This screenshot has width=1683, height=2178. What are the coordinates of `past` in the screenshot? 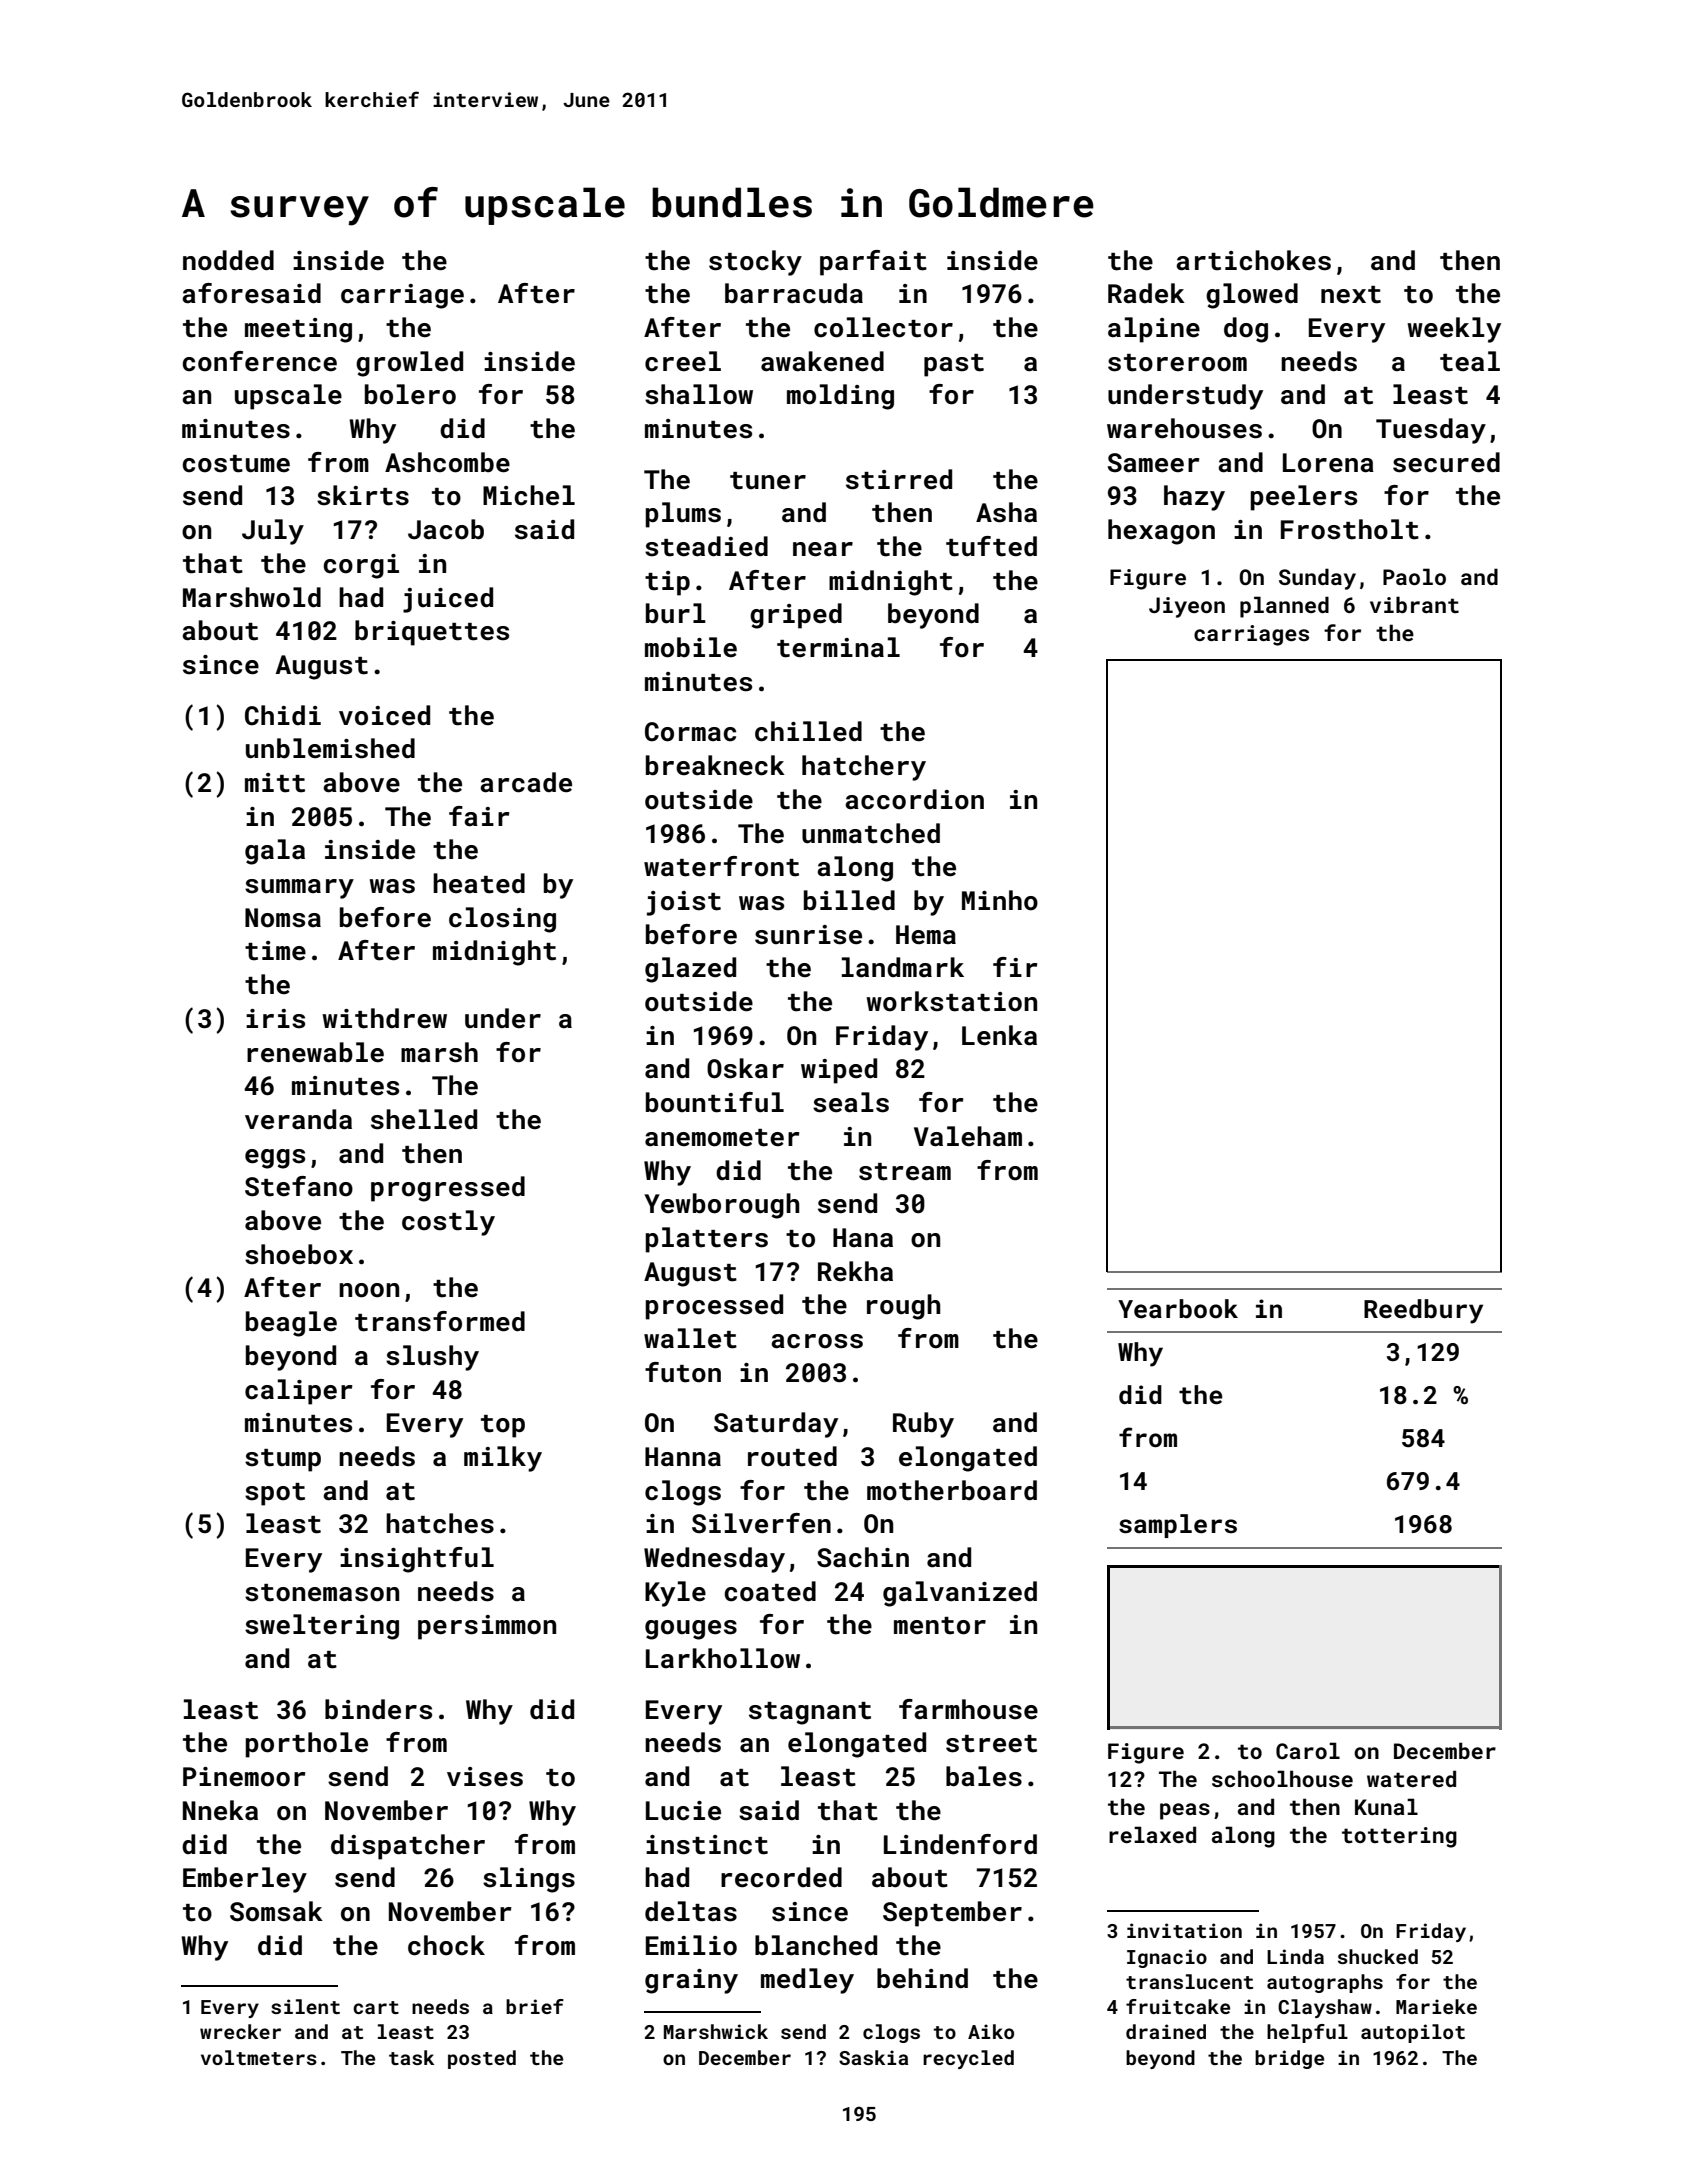 It's located at (954, 365).
